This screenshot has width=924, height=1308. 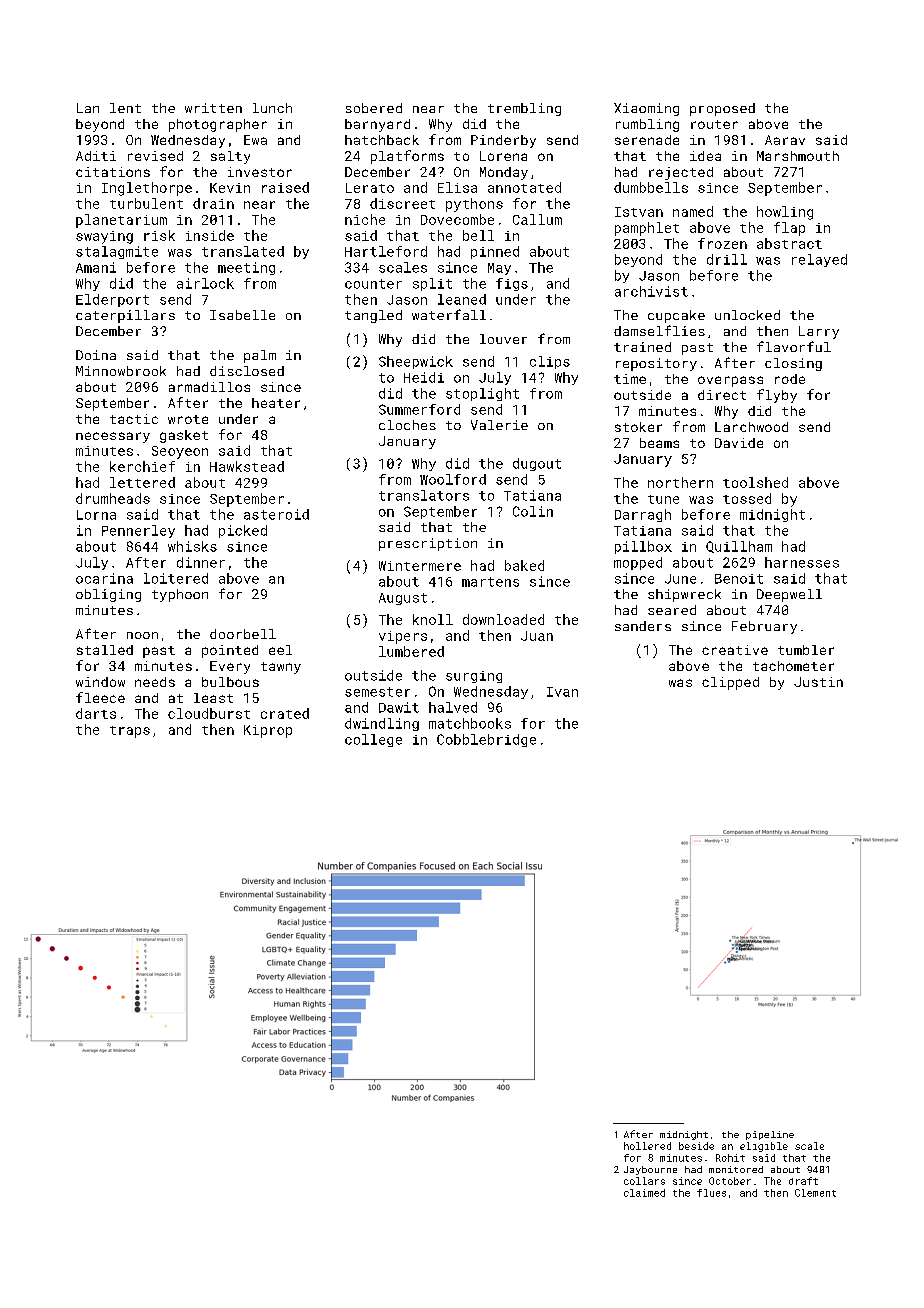 What do you see at coordinates (503, 619) in the screenshot?
I see `downloaded` at bounding box center [503, 619].
